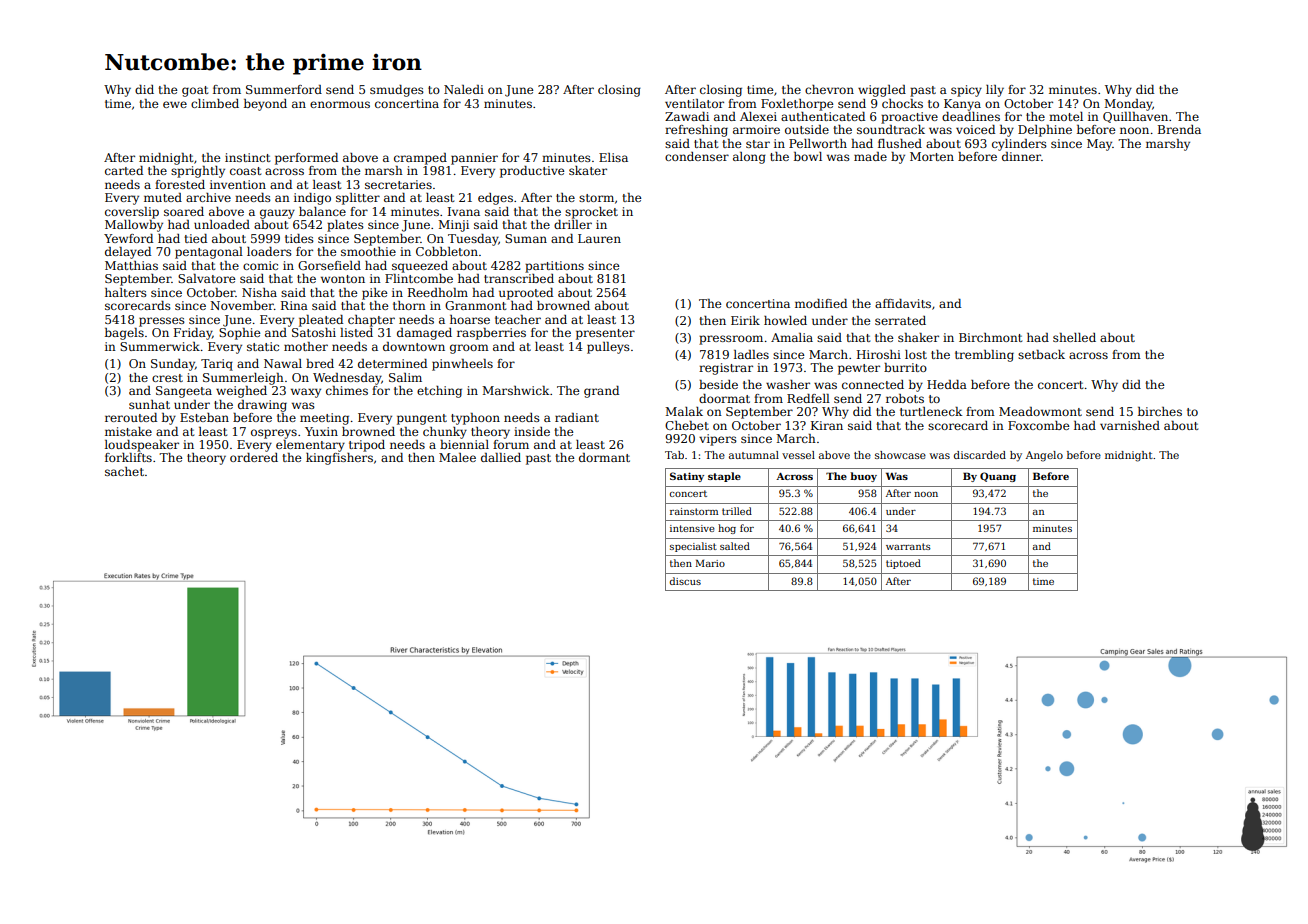 Image resolution: width=1308 pixels, height=924 pixels. Describe the element at coordinates (573, 224) in the page. I see `driller` at that location.
